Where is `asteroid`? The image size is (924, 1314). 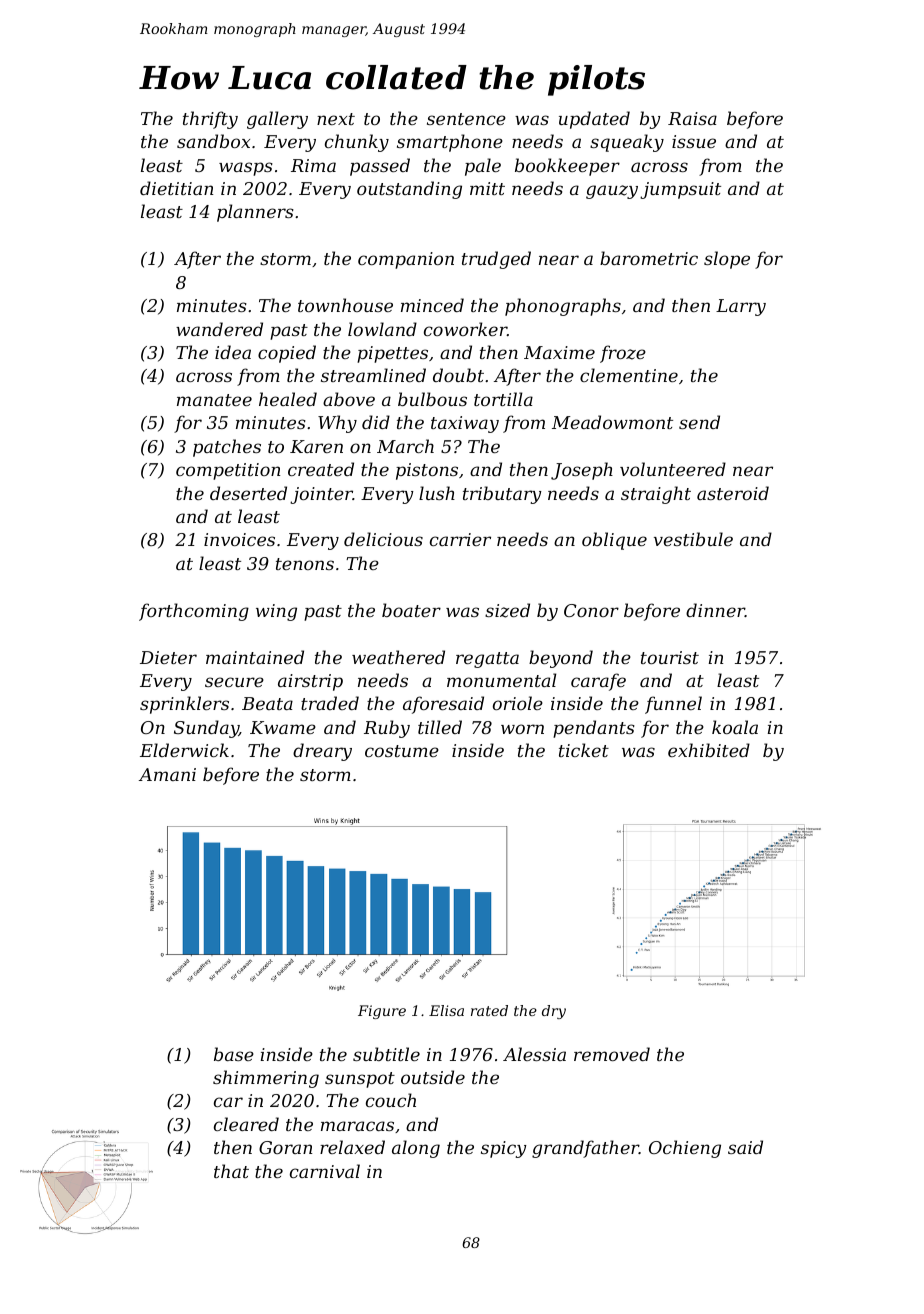 asteroid is located at coordinates (733, 493).
